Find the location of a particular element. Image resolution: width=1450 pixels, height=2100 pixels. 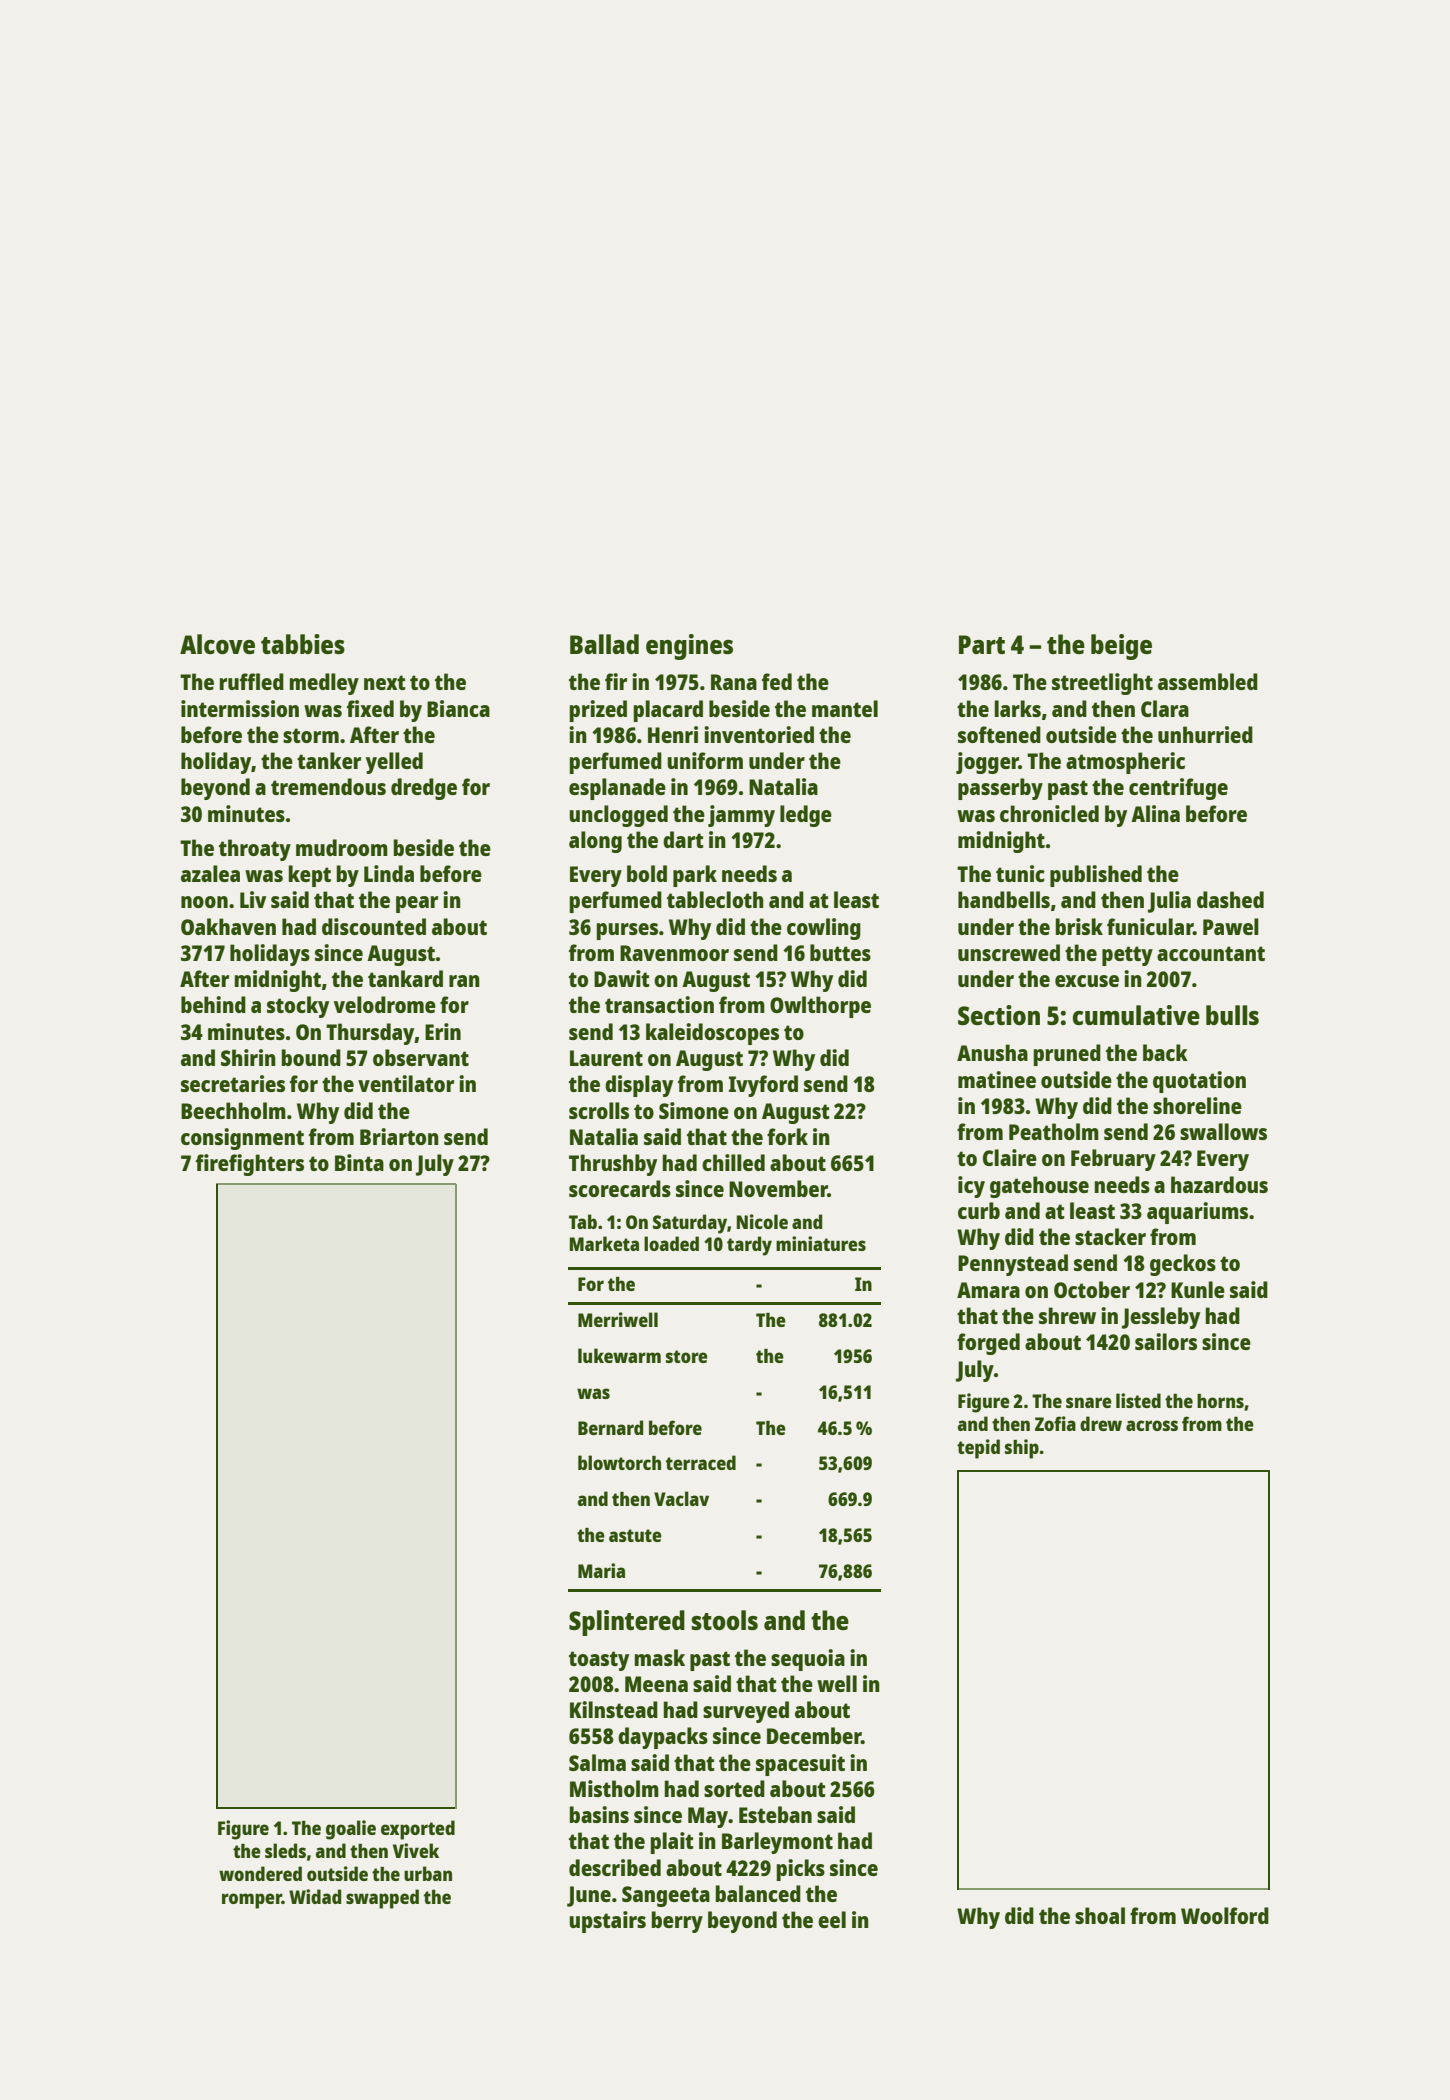

dart is located at coordinates (683, 839).
